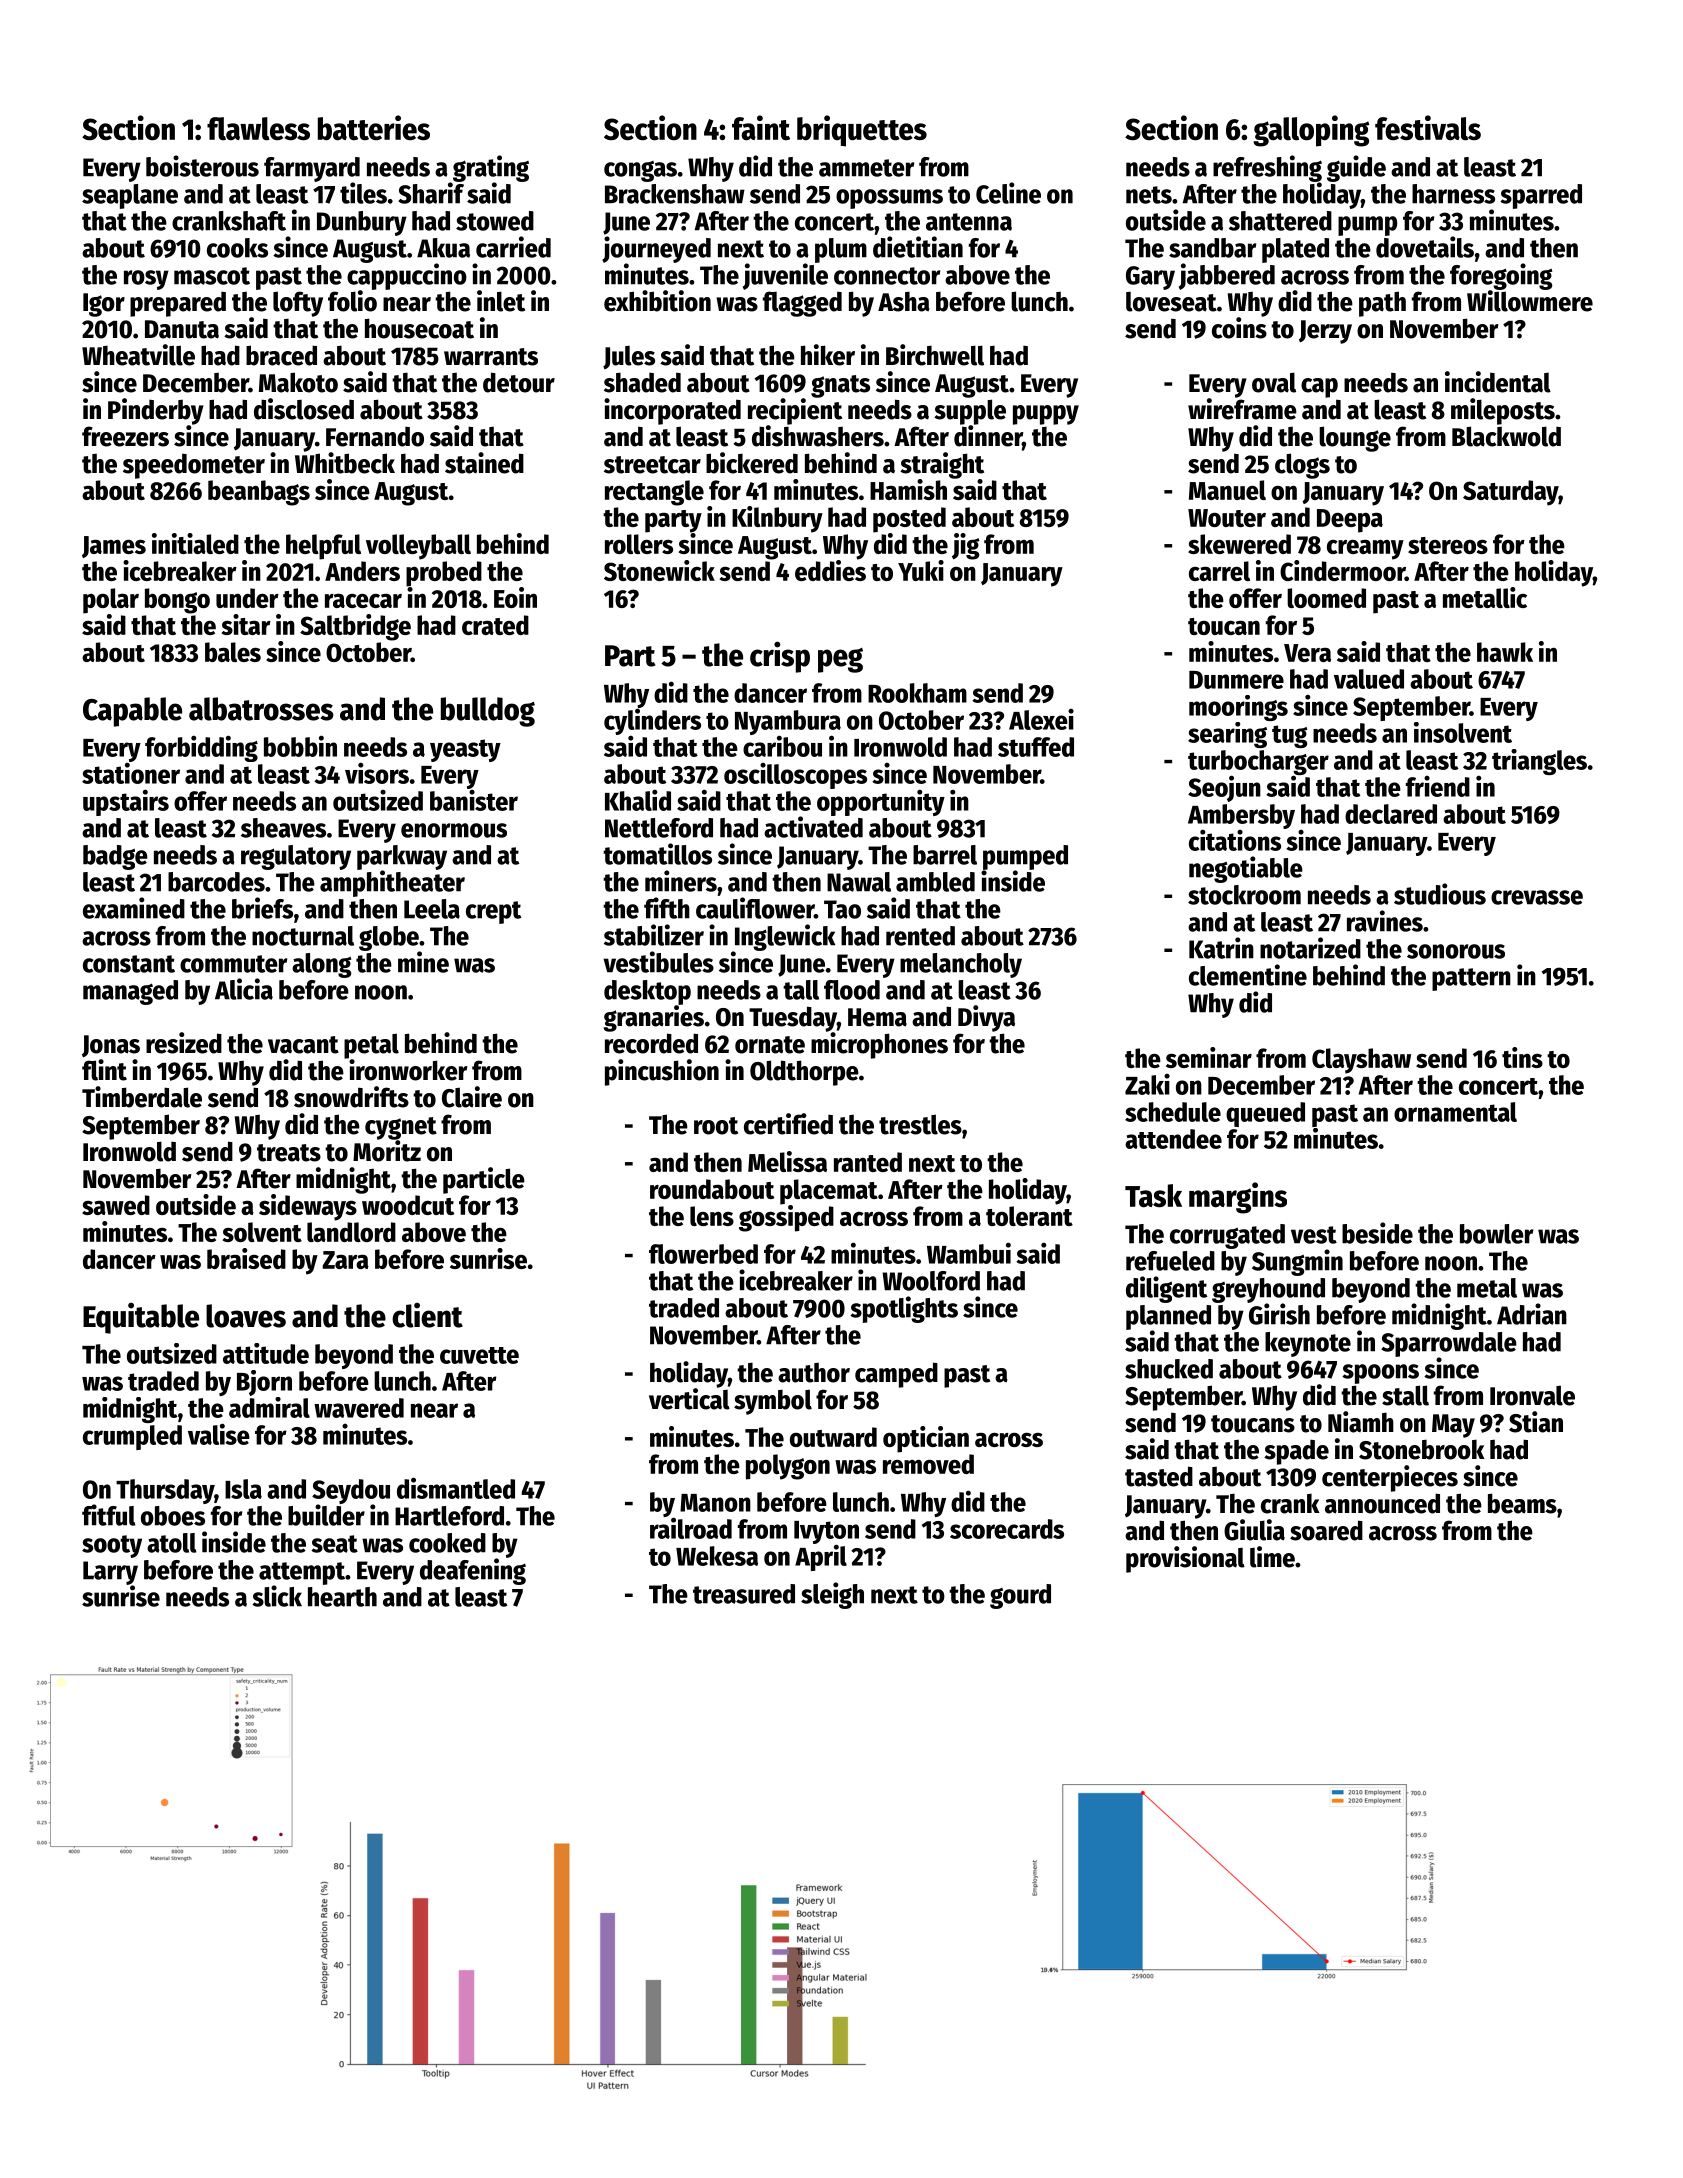 This screenshot has width=1683, height=2178. What do you see at coordinates (1541, 196) in the screenshot?
I see `sparred` at bounding box center [1541, 196].
